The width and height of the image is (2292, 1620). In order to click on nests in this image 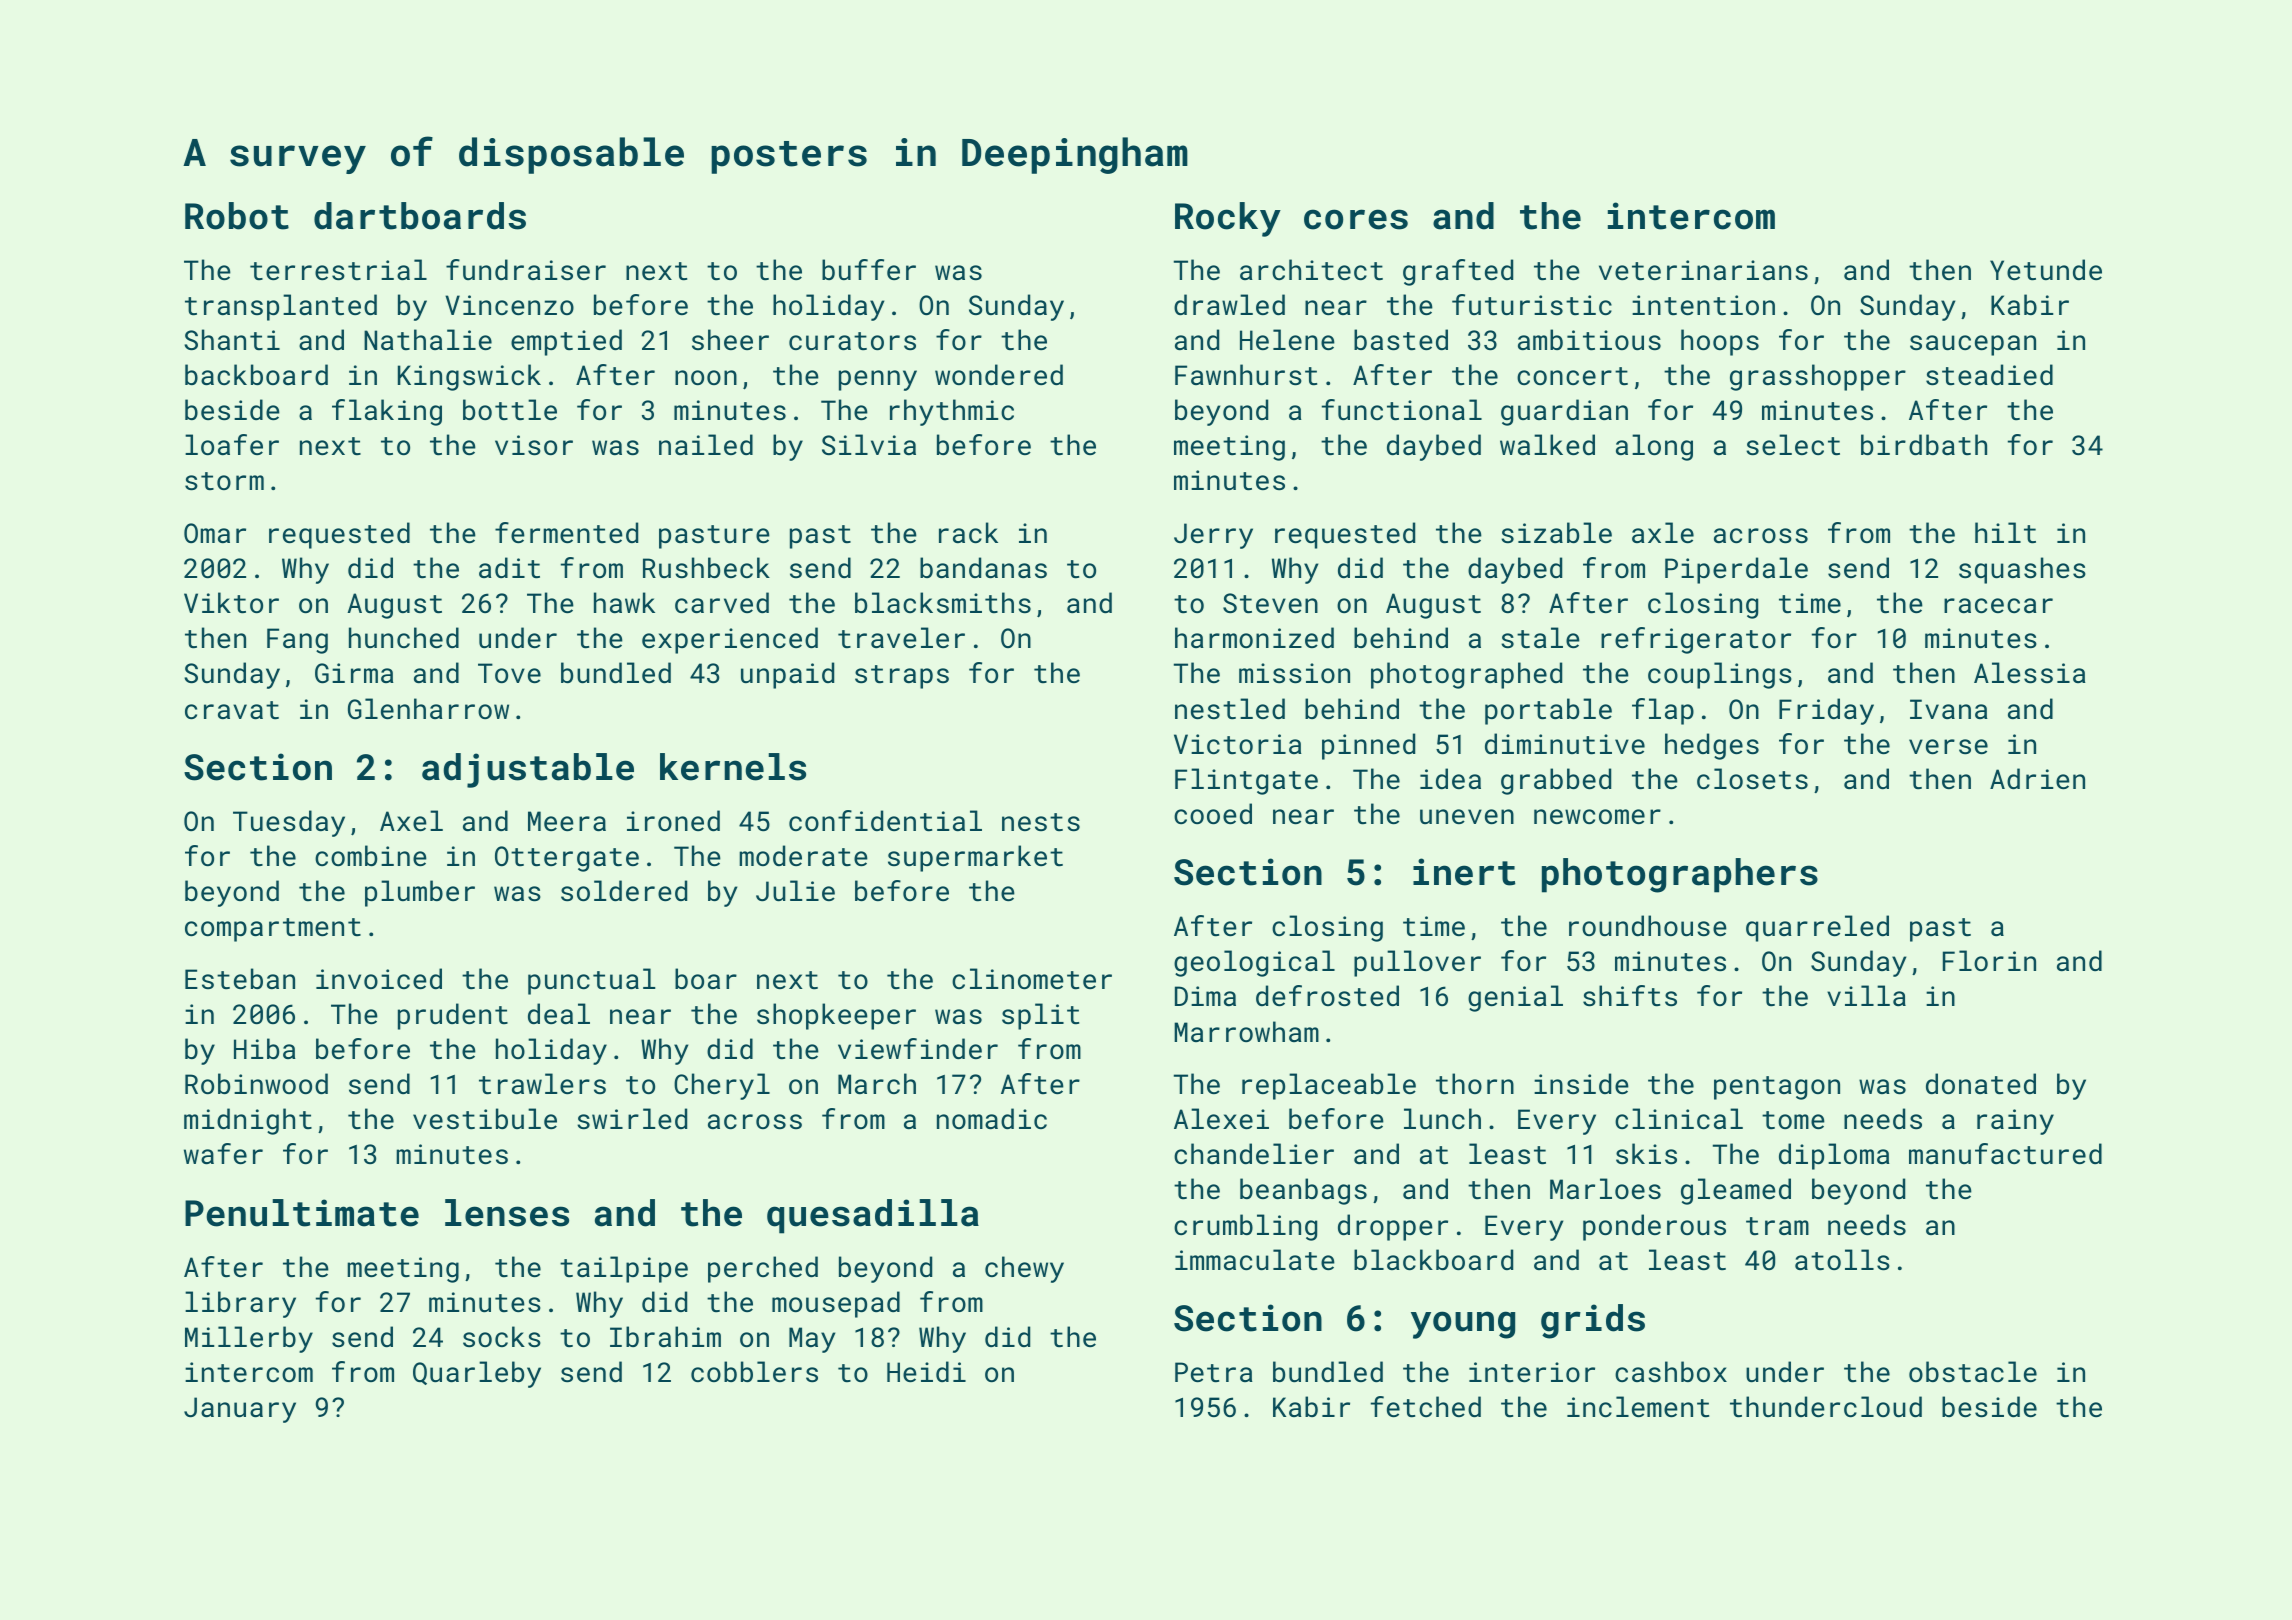, I will do `click(1041, 822)`.
